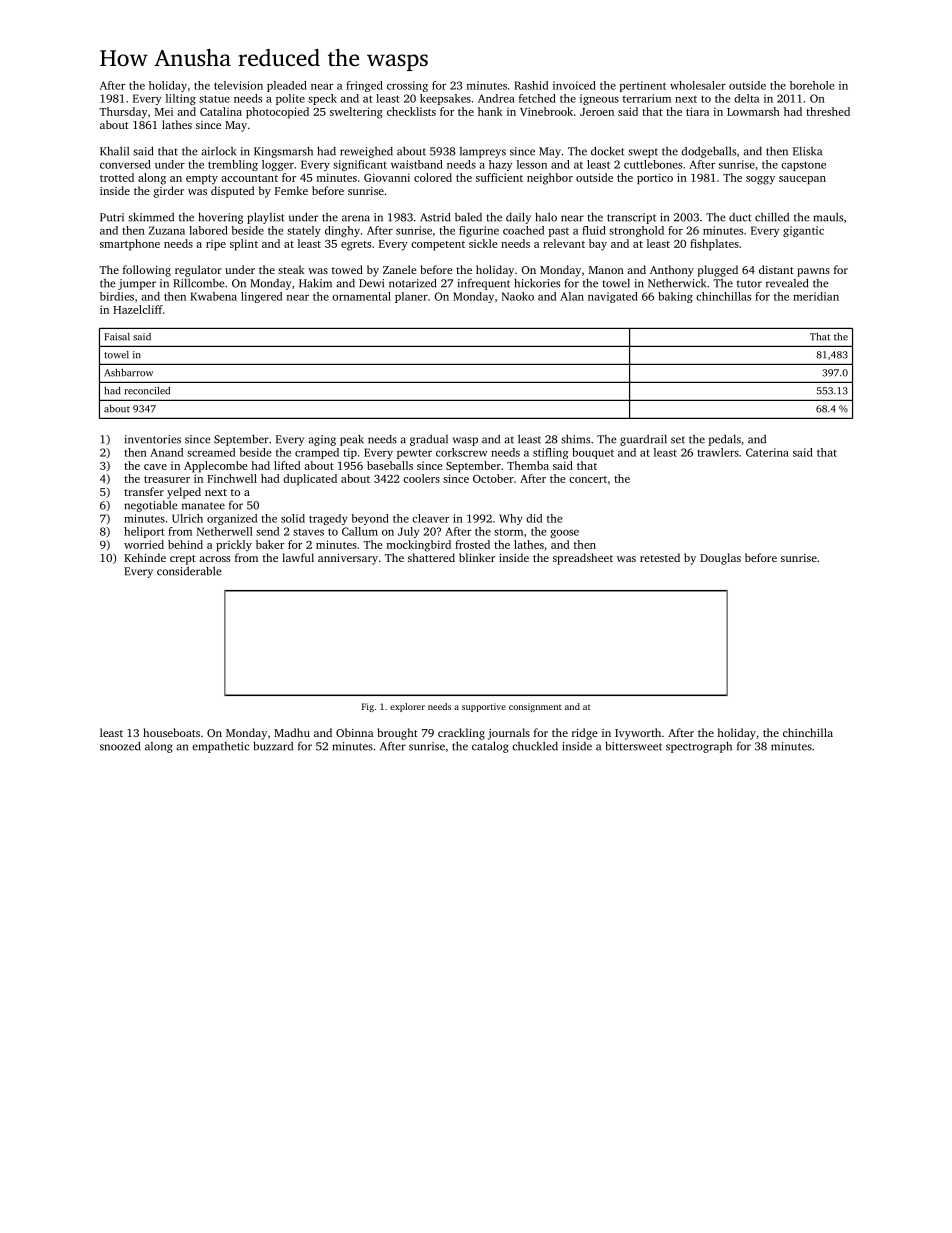  Describe the element at coordinates (720, 559) in the screenshot. I see `Douglas` at that location.
